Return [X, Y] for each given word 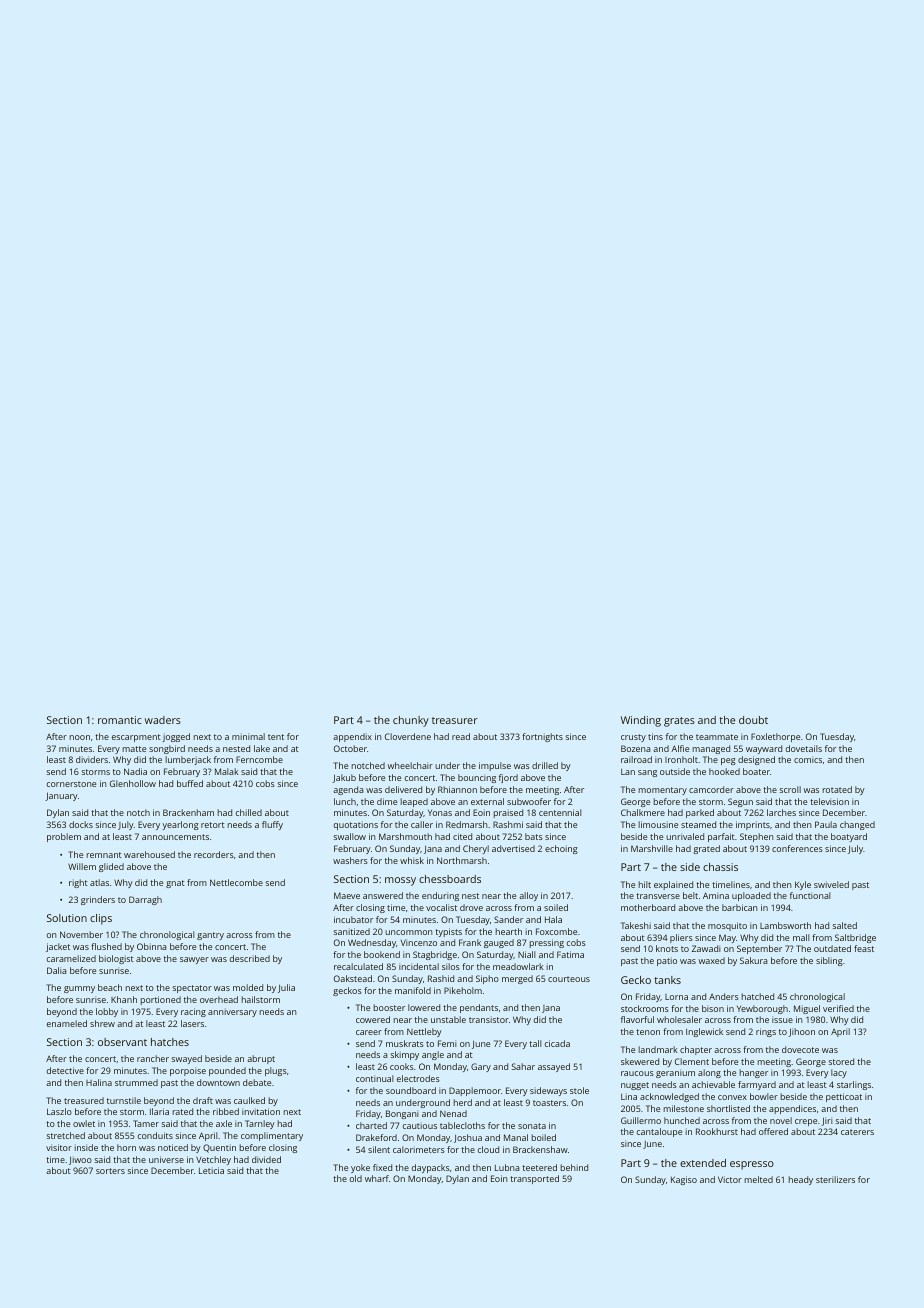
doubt [753, 720]
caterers [857, 1132]
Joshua [468, 1138]
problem [64, 837]
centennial [560, 812]
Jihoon [801, 1032]
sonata [532, 1126]
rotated [837, 789]
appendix [352, 737]
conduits [155, 1135]
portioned [161, 1000]
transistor [489, 1019]
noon [80, 737]
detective [65, 1070]
